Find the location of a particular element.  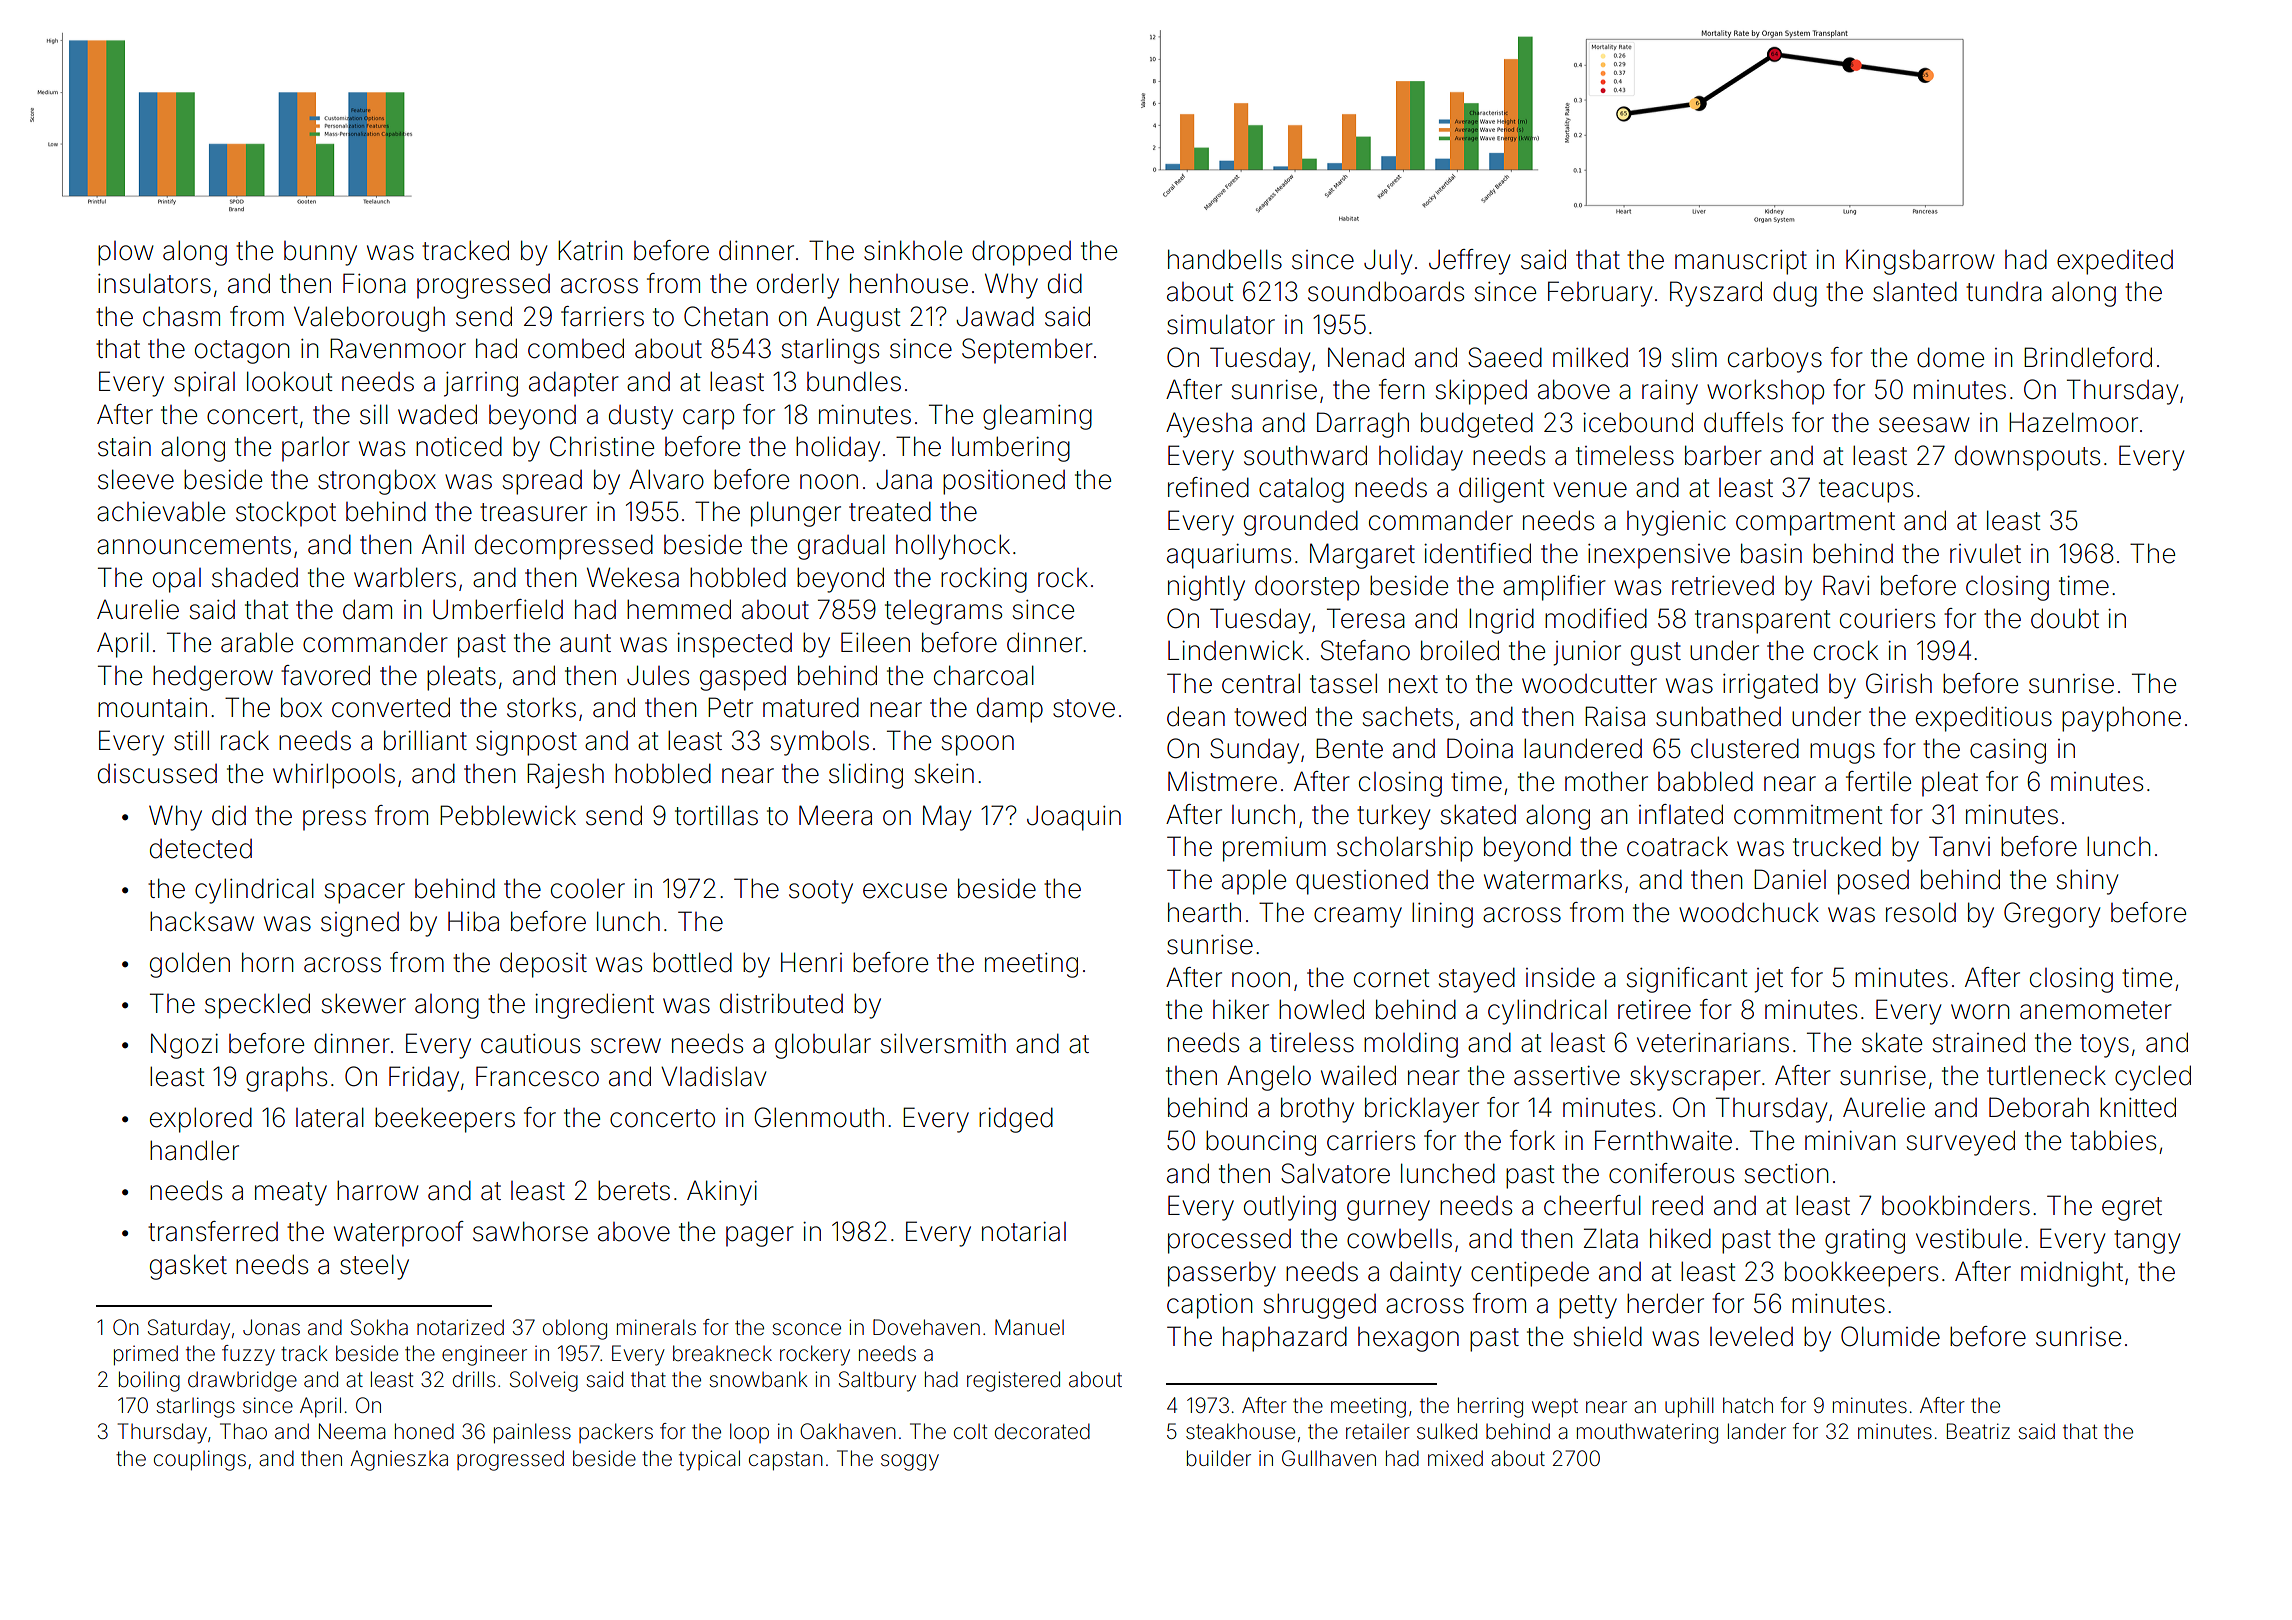

storks is located at coordinates (541, 707).
